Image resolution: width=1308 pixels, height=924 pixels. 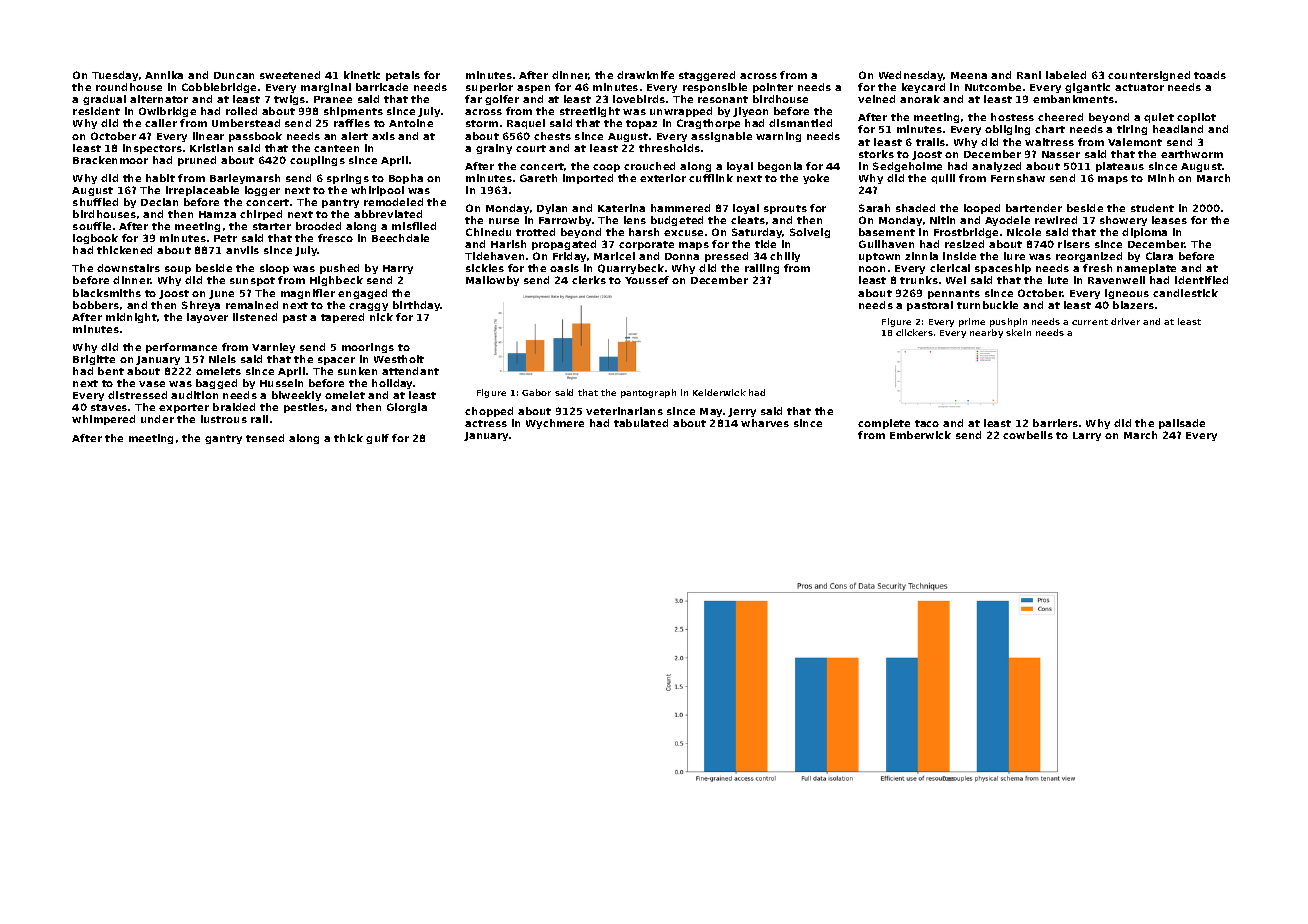 What do you see at coordinates (915, 208) in the document?
I see `shaded` at bounding box center [915, 208].
